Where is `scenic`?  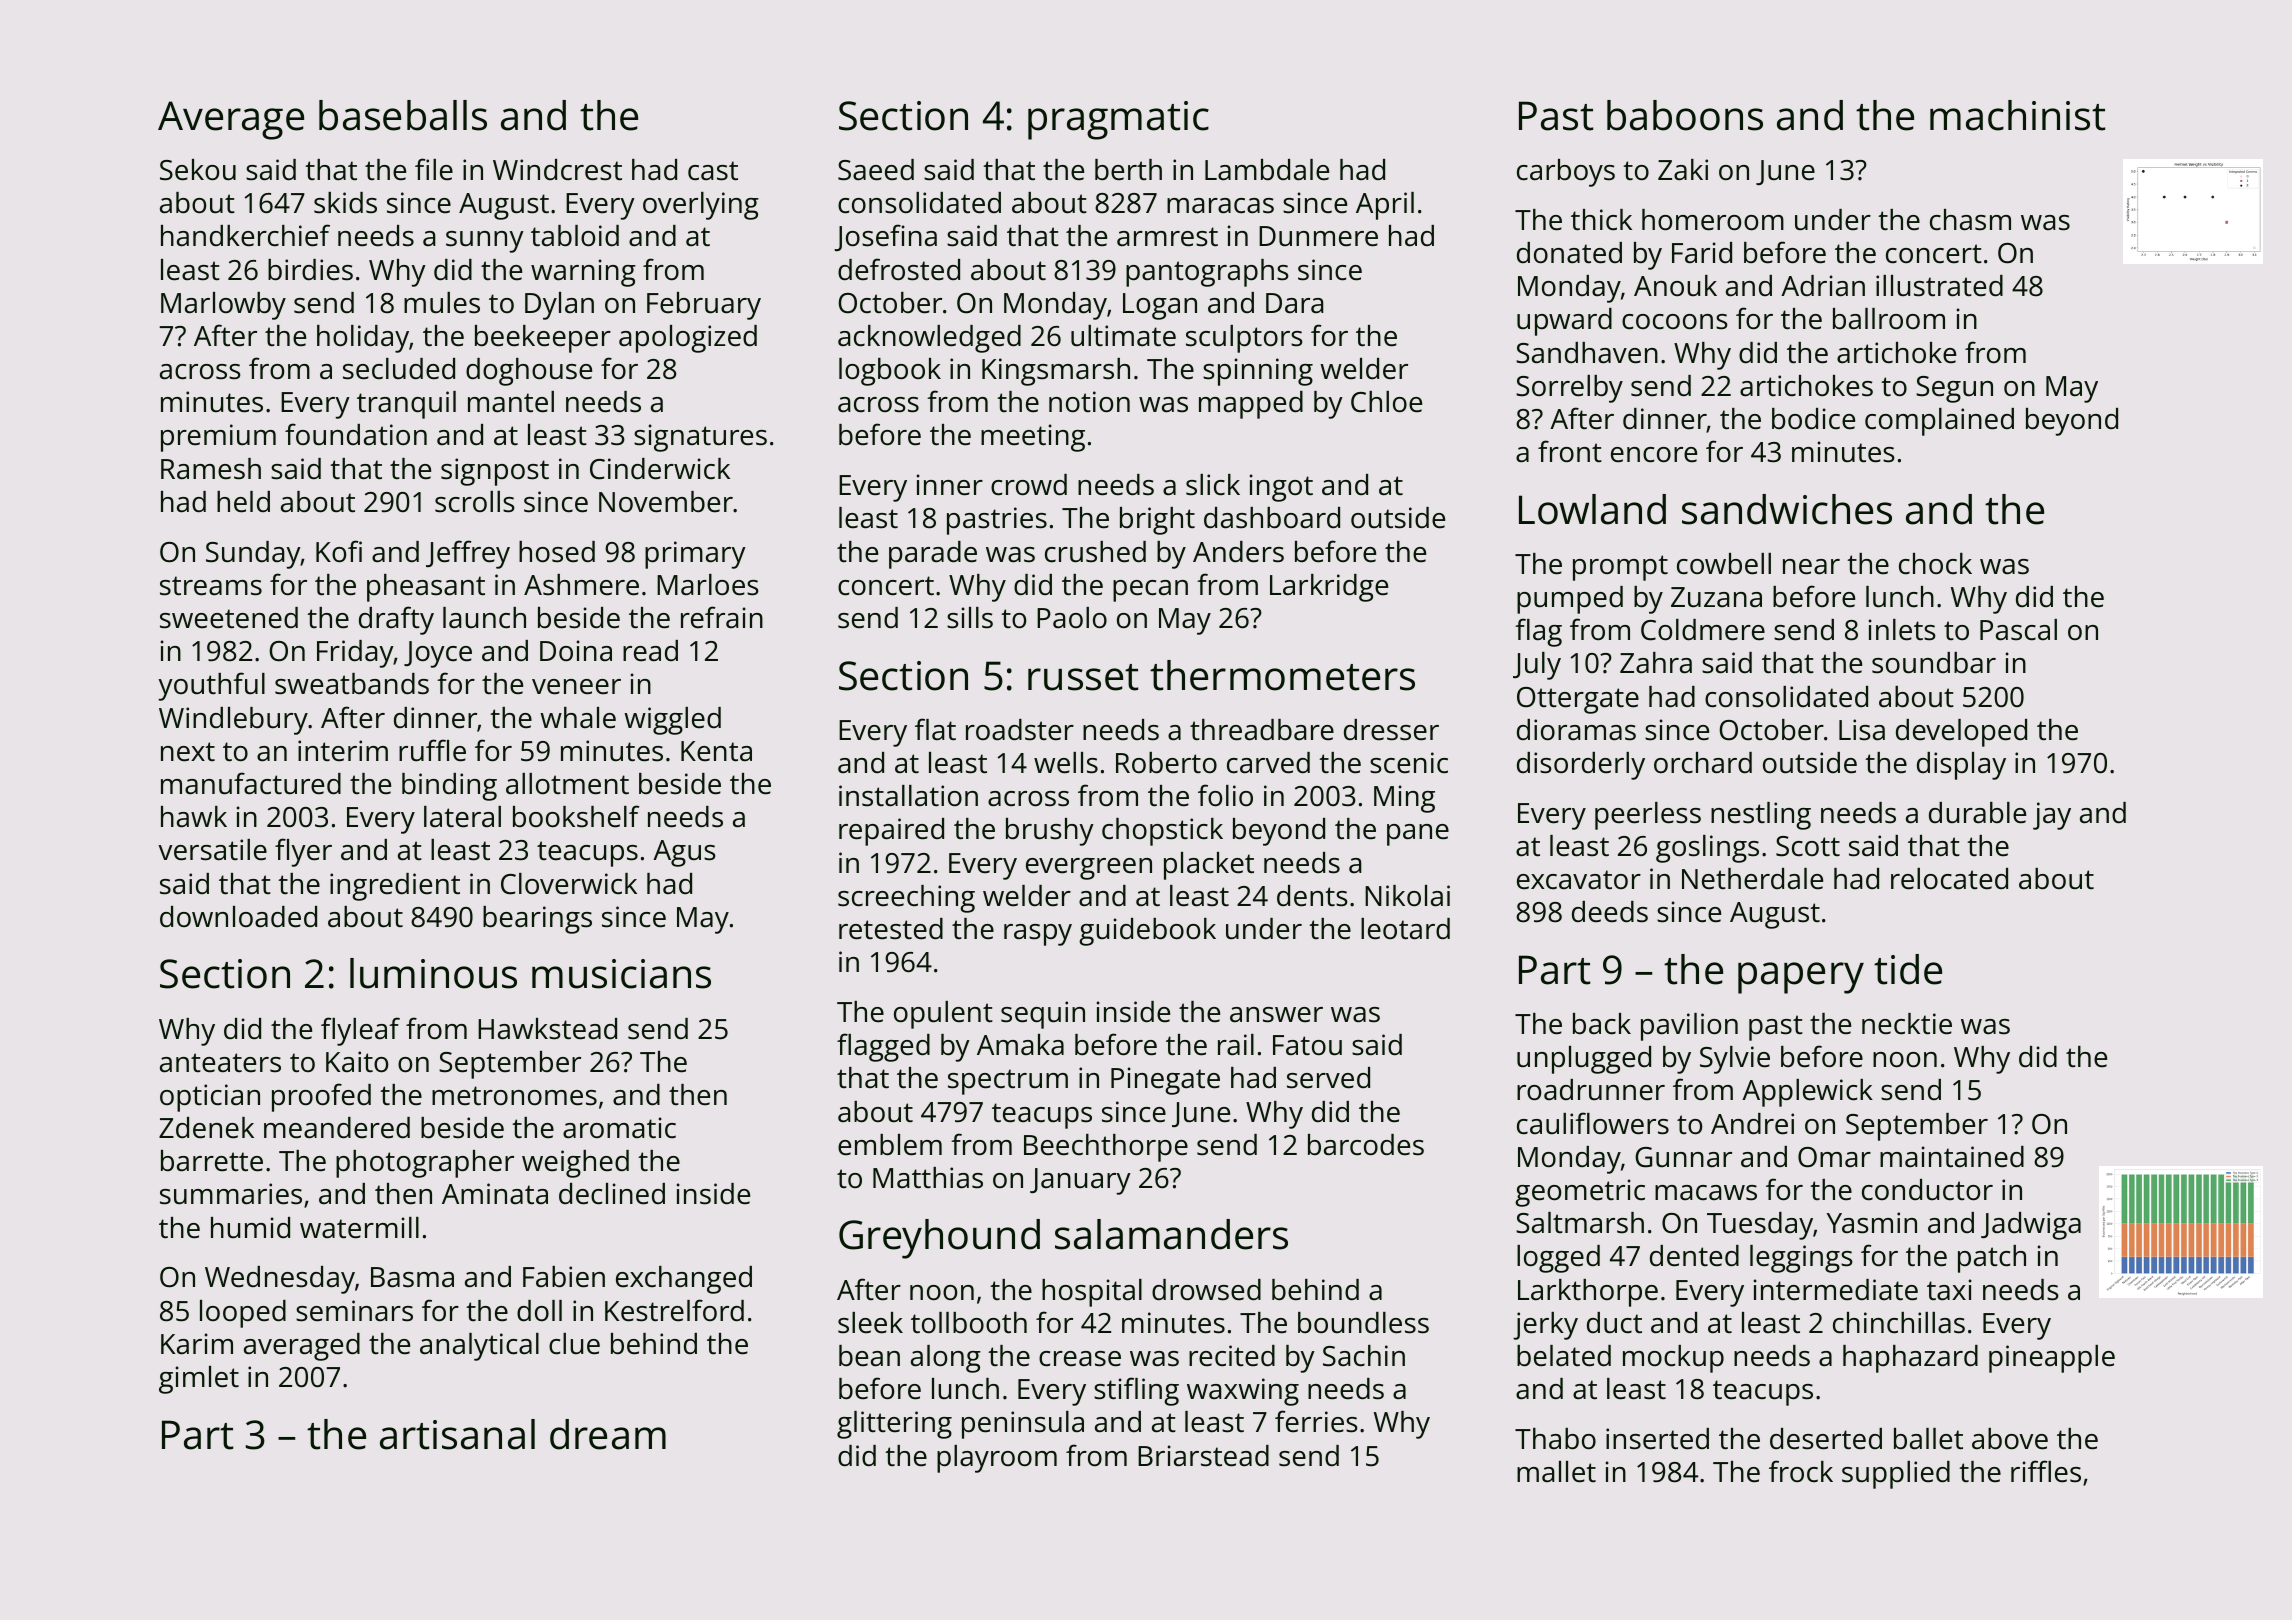 scenic is located at coordinates (1409, 763).
